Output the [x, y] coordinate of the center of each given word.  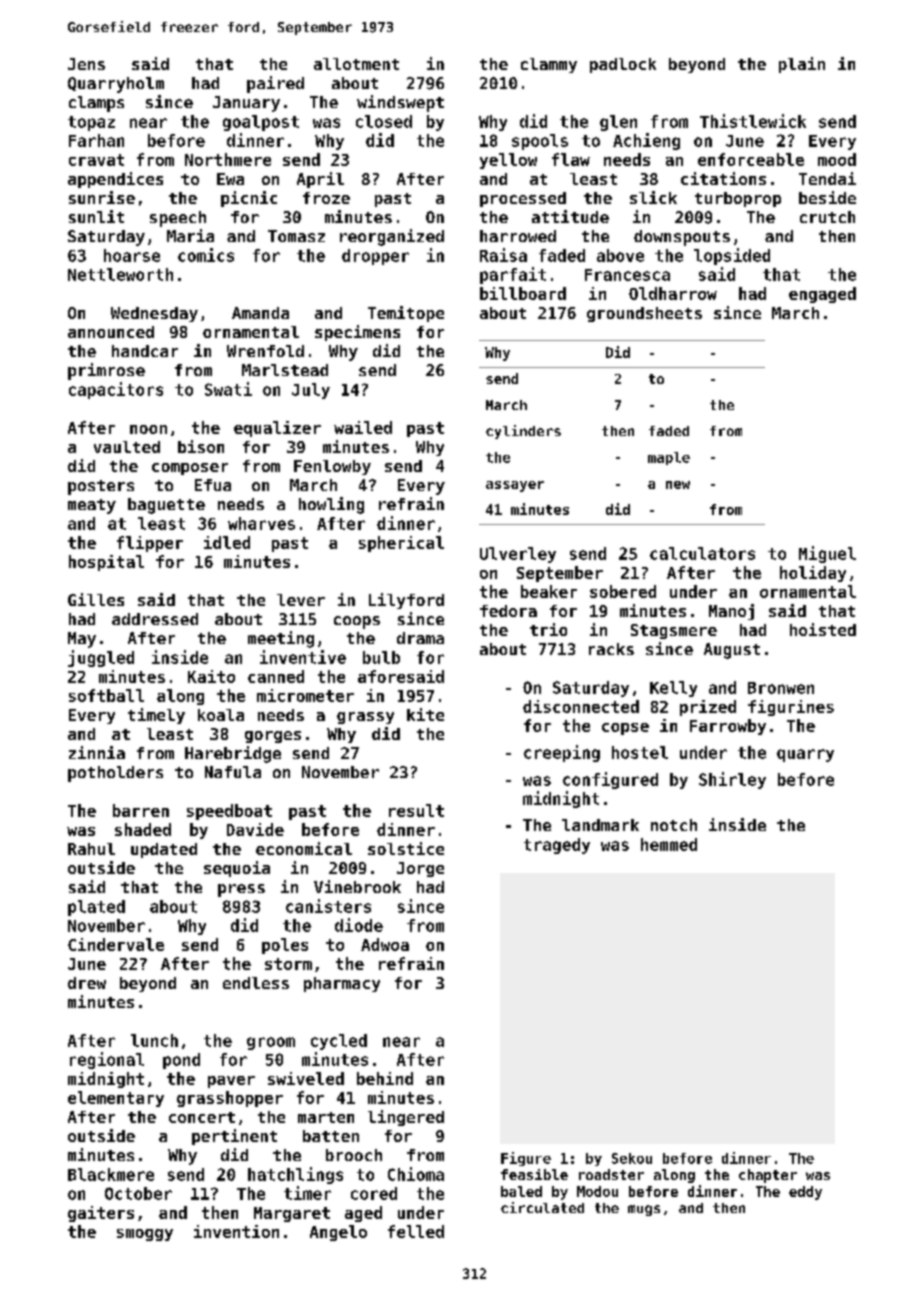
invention [236, 1231]
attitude [570, 216]
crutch [827, 217]
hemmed [669, 844]
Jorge [420, 869]
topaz [91, 123]
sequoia [237, 869]
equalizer [277, 429]
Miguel [827, 554]
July [311, 391]
